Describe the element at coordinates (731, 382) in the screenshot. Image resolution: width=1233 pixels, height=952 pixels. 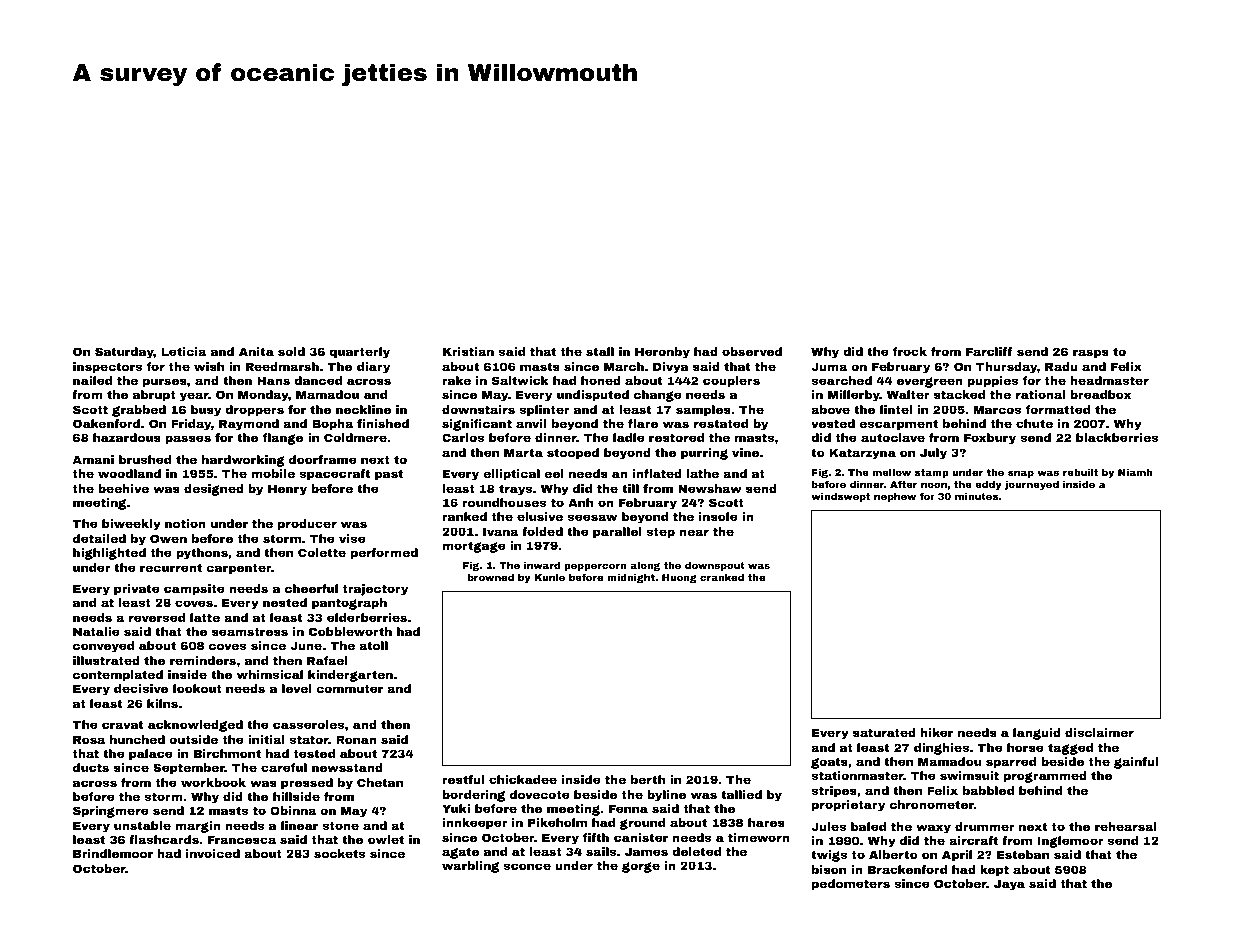
I see `couplers` at that location.
